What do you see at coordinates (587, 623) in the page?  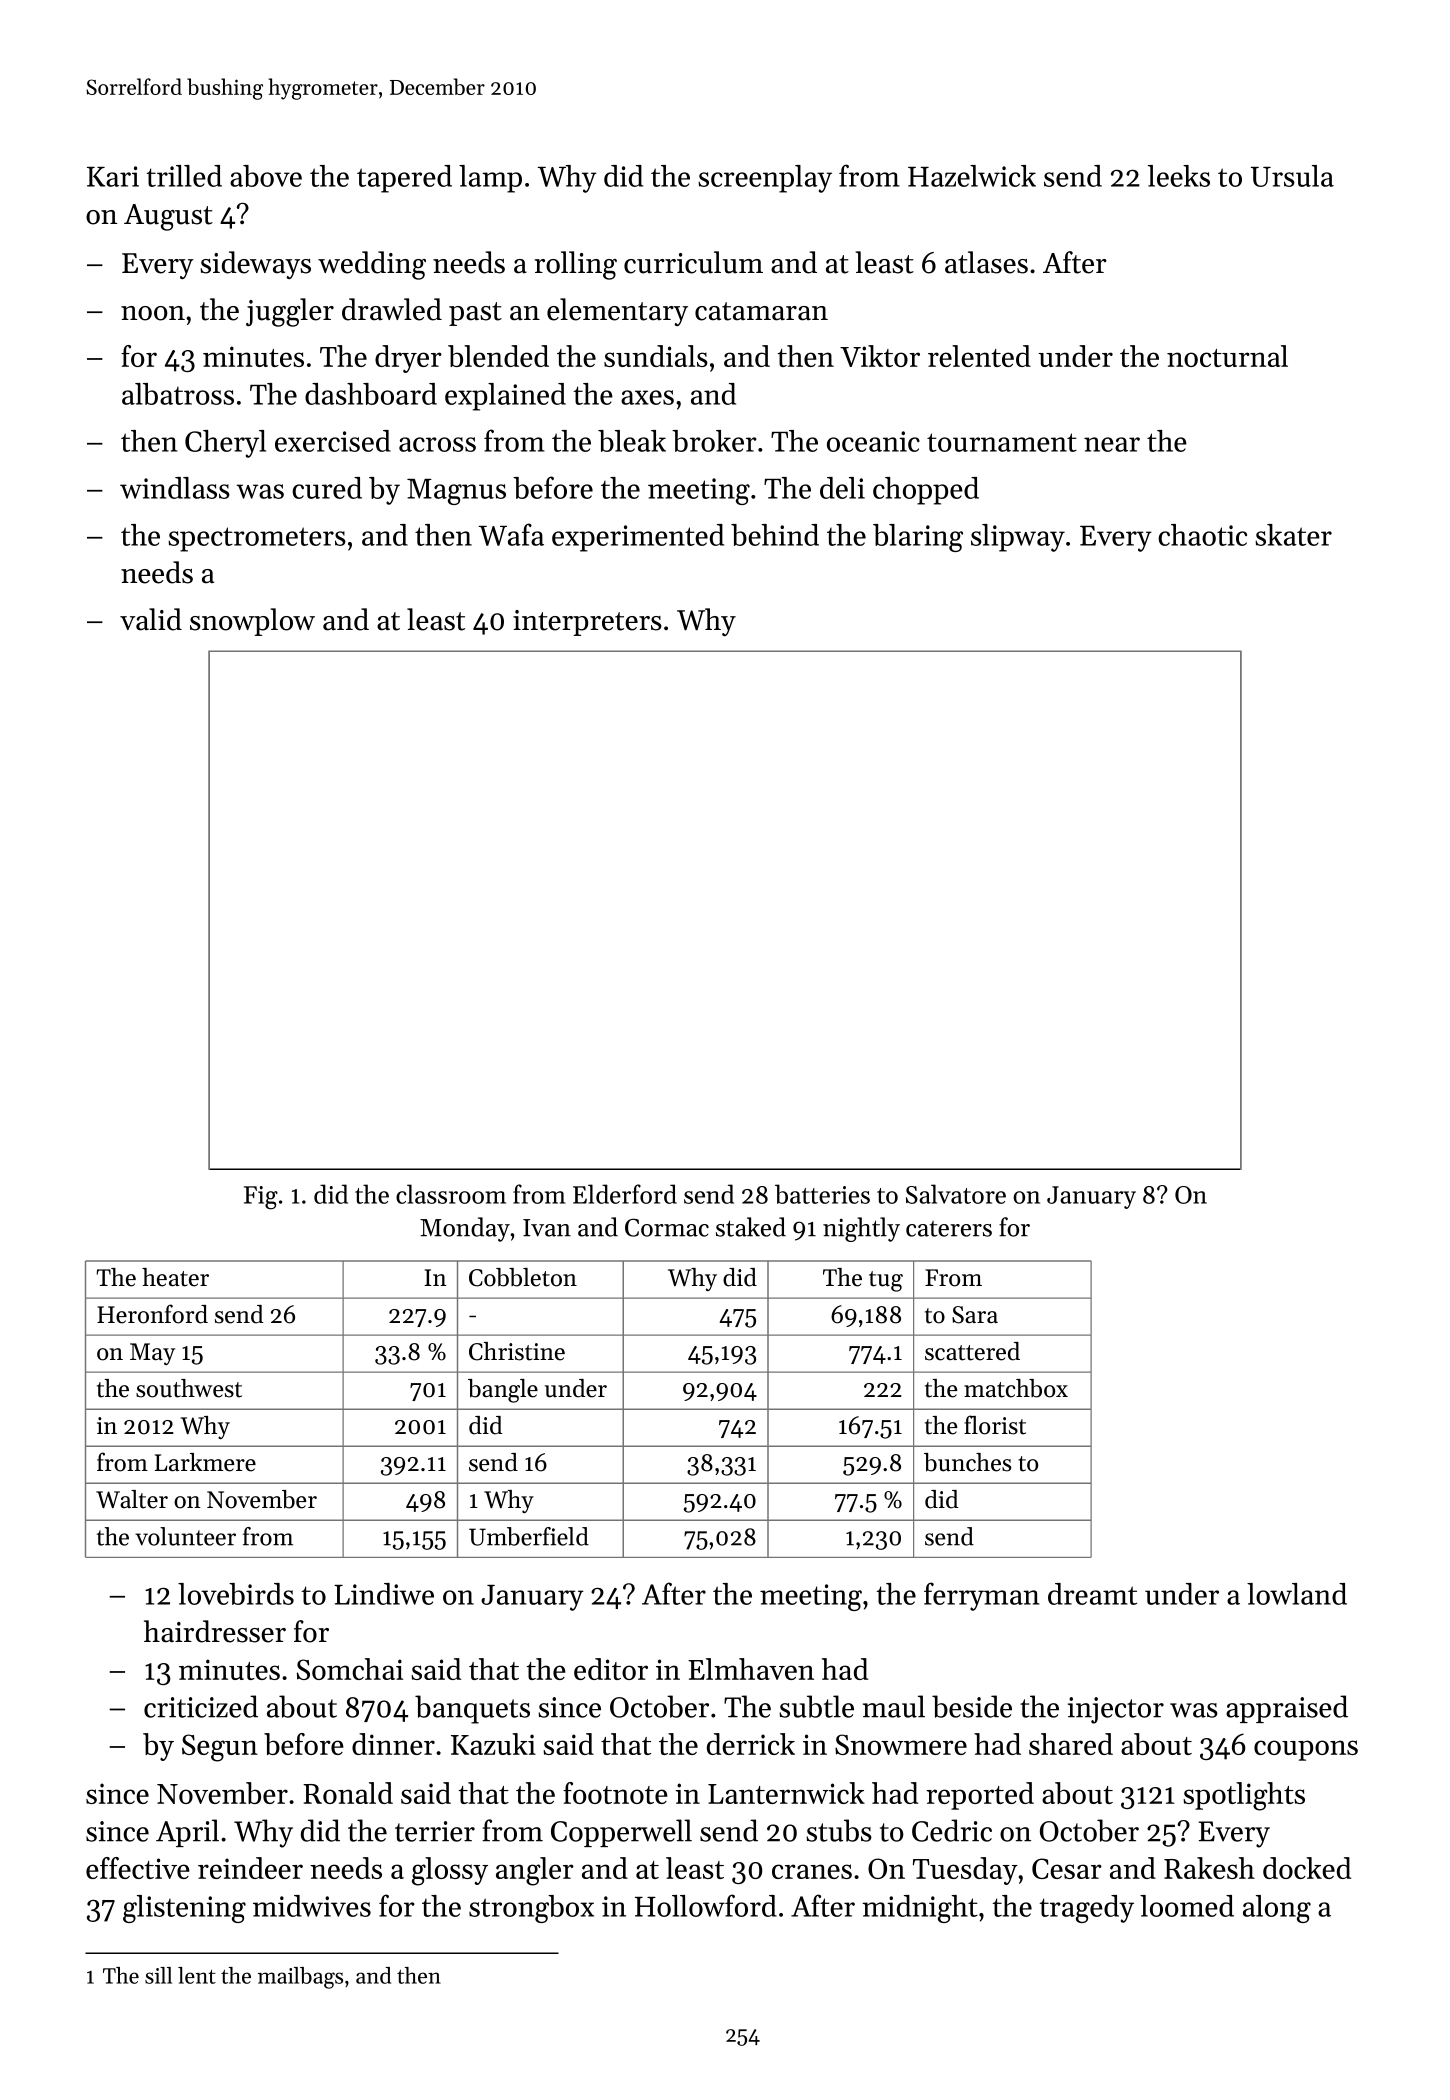 I see `interpreters` at bounding box center [587, 623].
